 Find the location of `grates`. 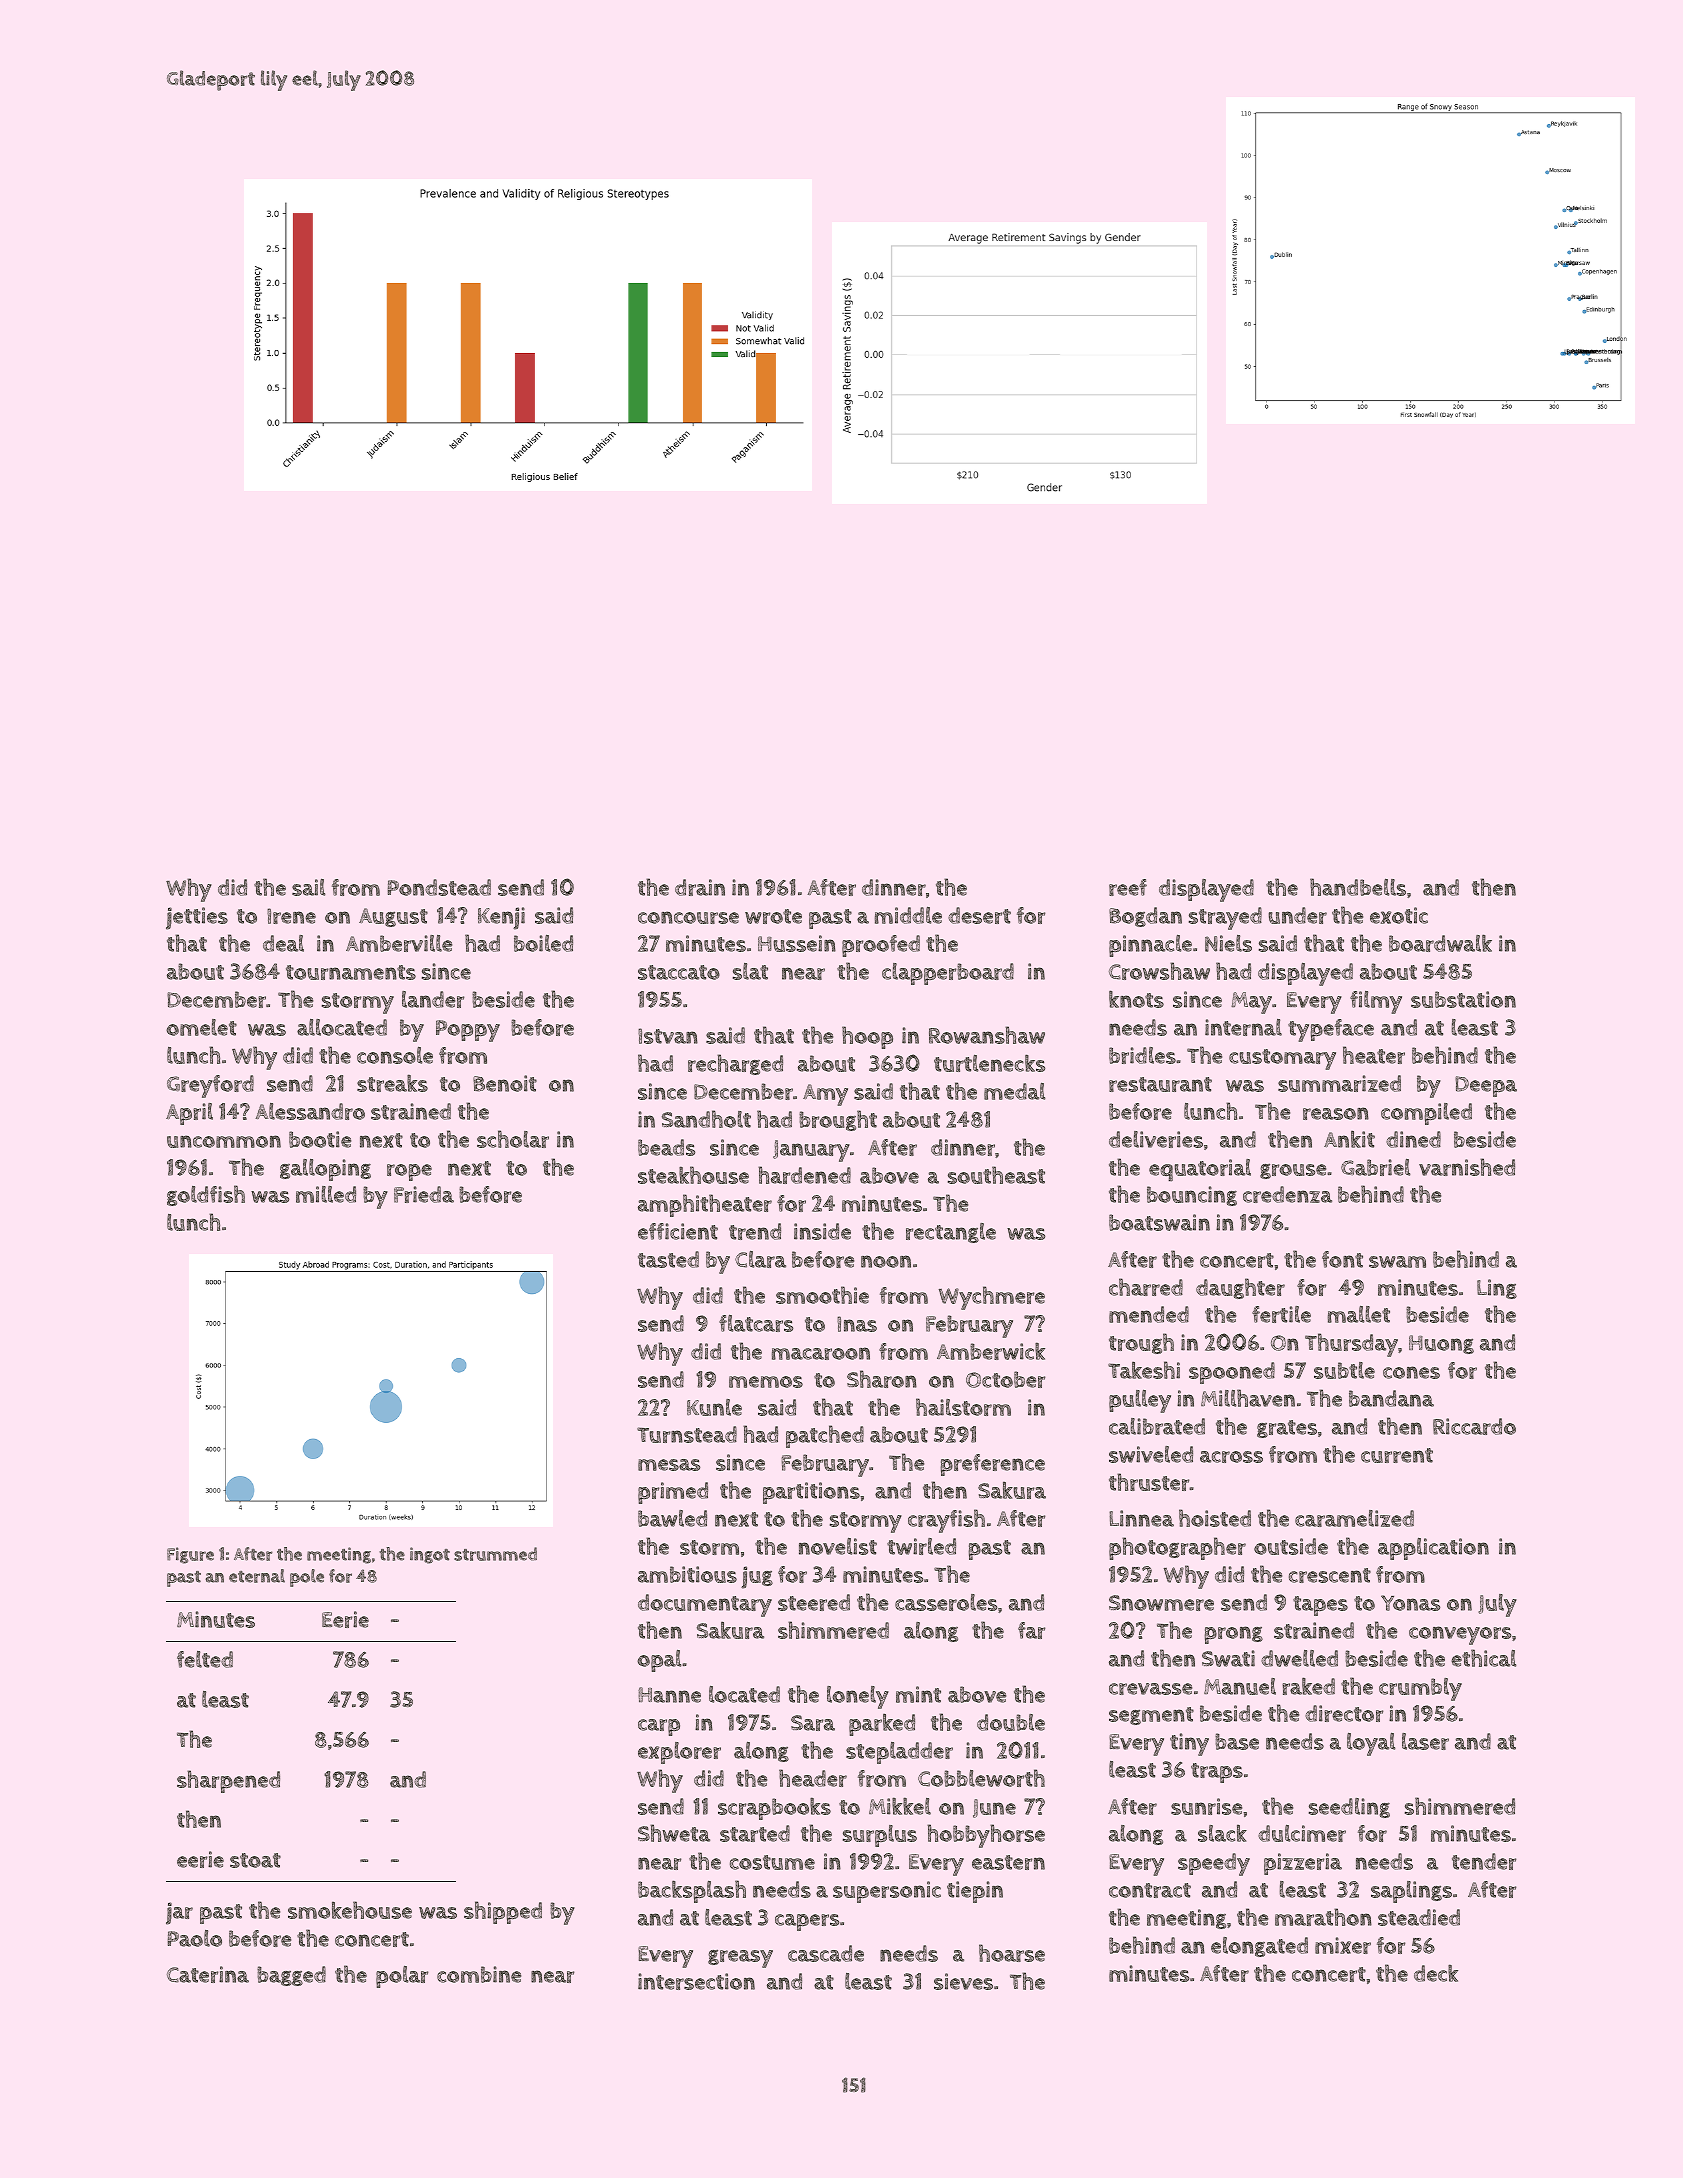

grates is located at coordinates (1287, 1429).
